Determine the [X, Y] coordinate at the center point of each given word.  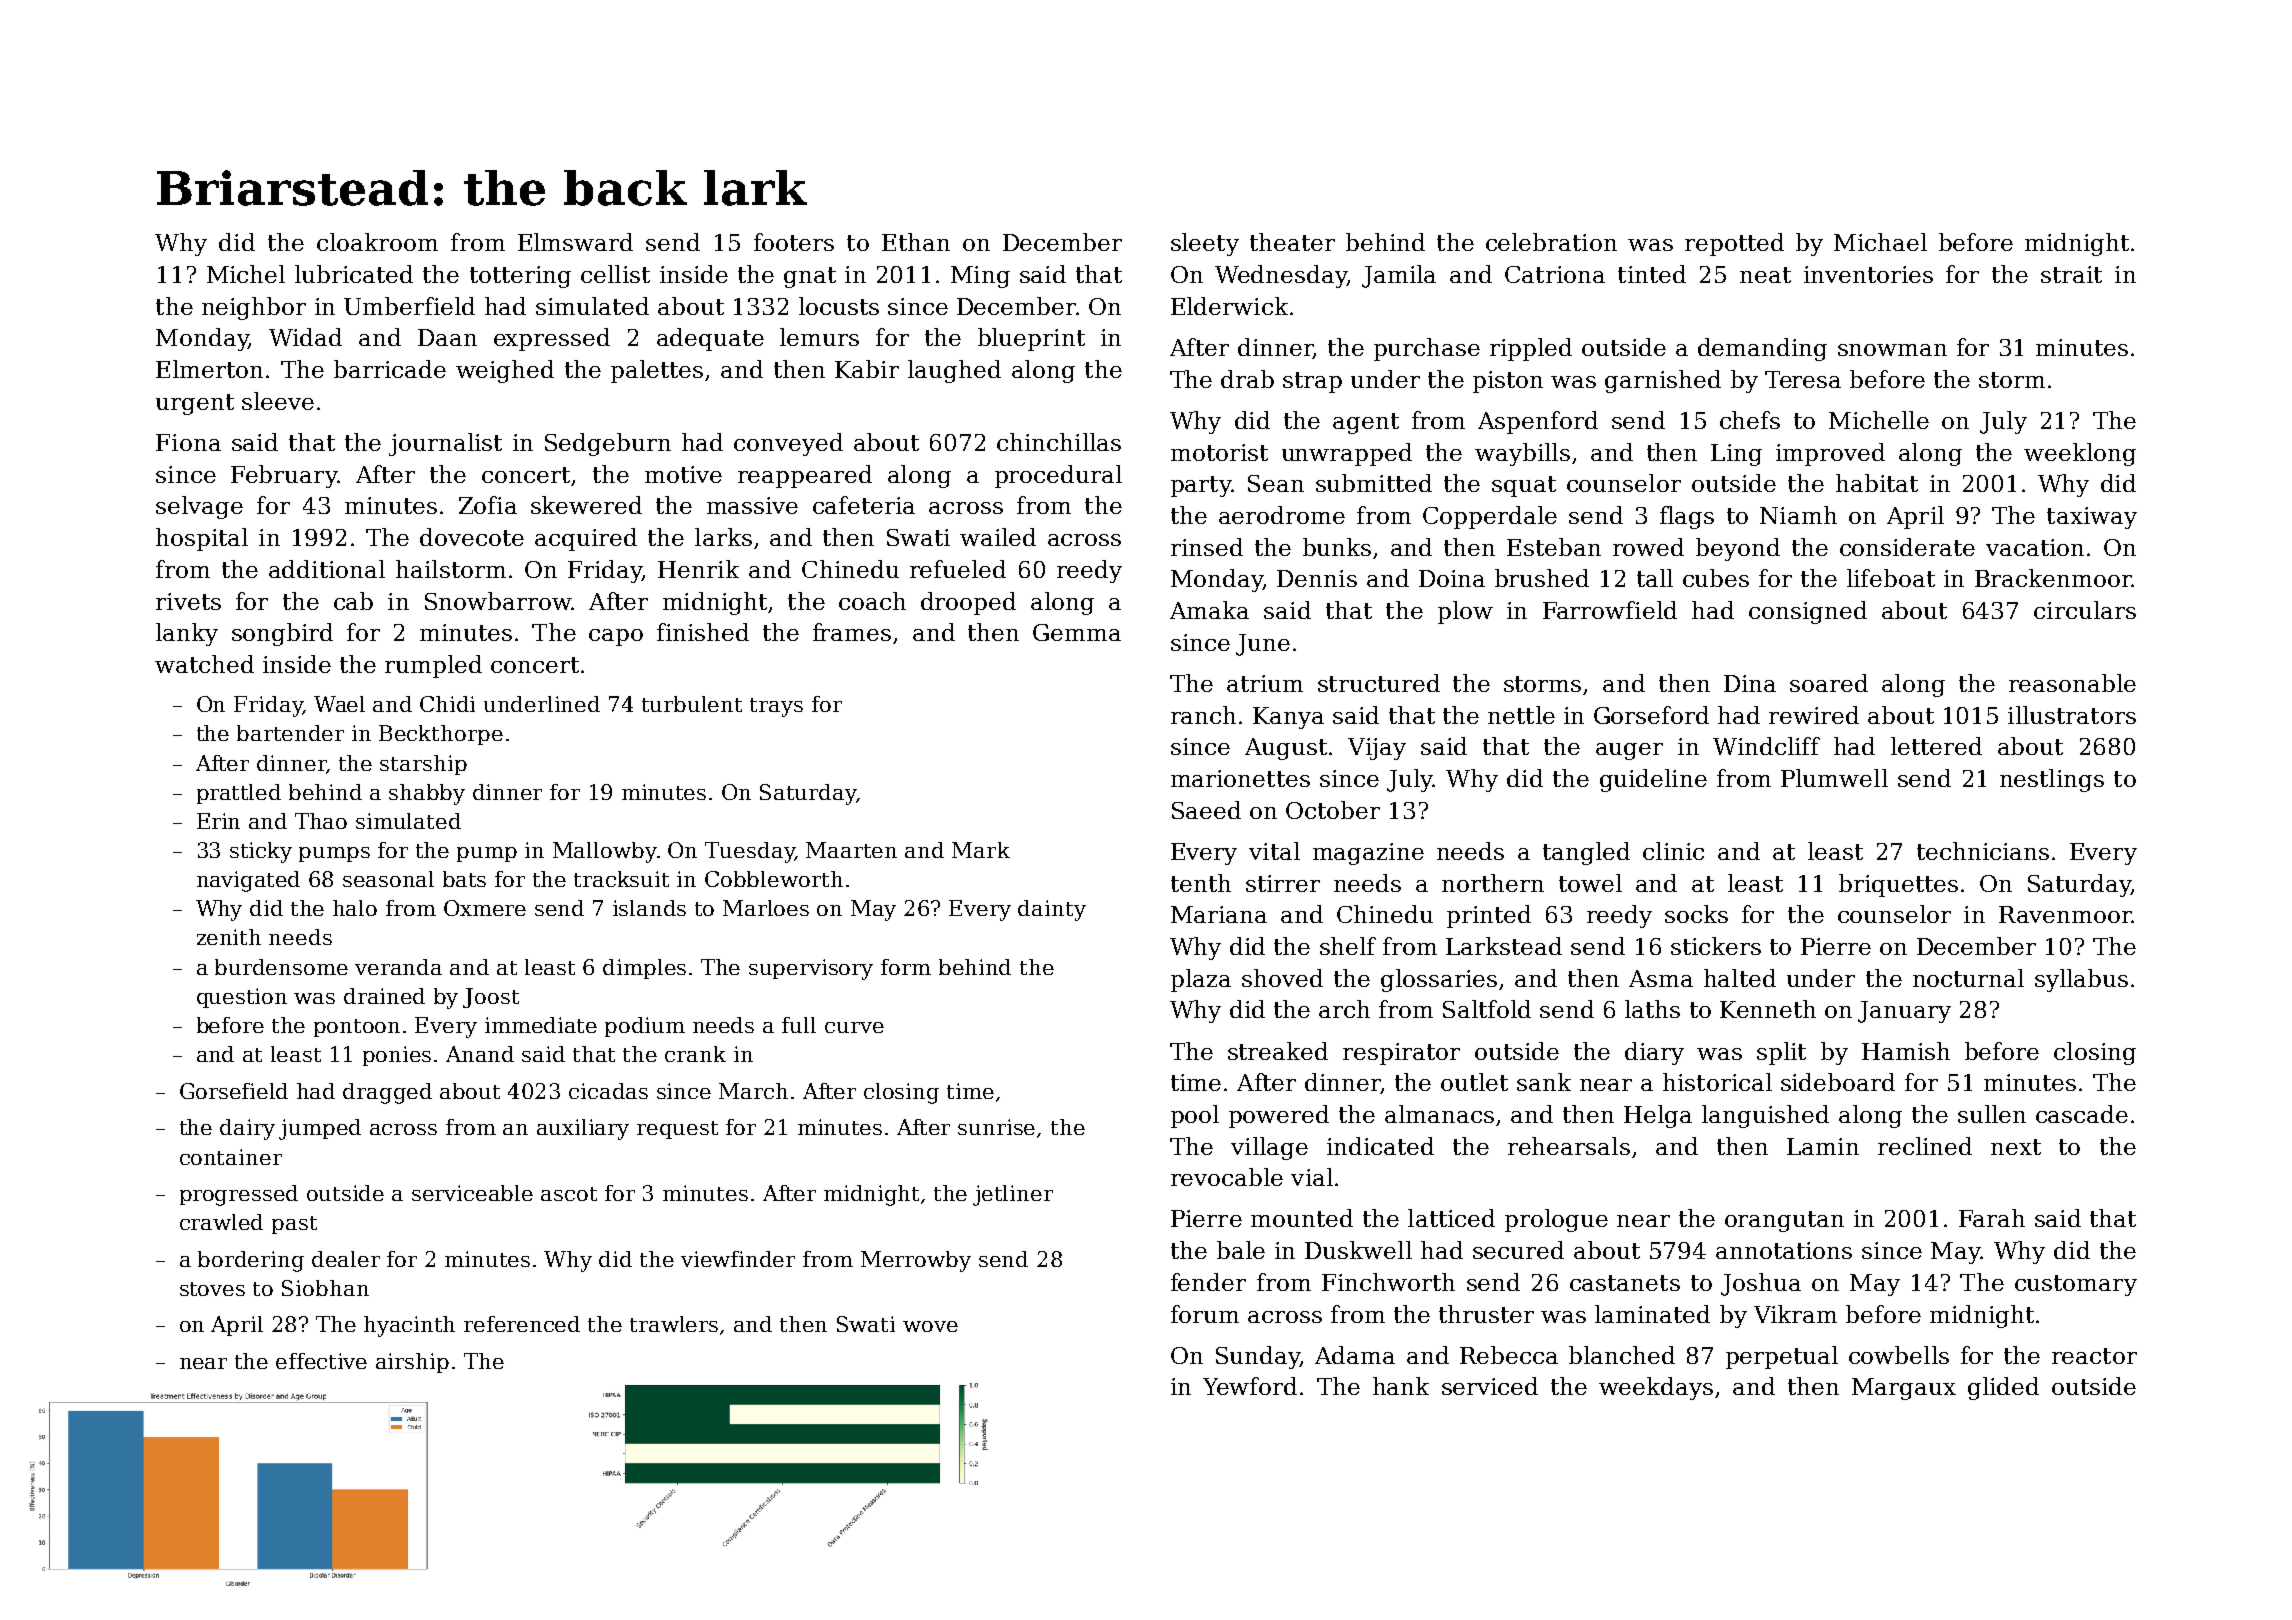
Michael [1880, 242]
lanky [187, 634]
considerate [1907, 547]
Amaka [1209, 610]
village [1269, 1148]
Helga [1658, 1116]
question [242, 998]
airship [412, 1363]
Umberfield [409, 306]
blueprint [1031, 339]
